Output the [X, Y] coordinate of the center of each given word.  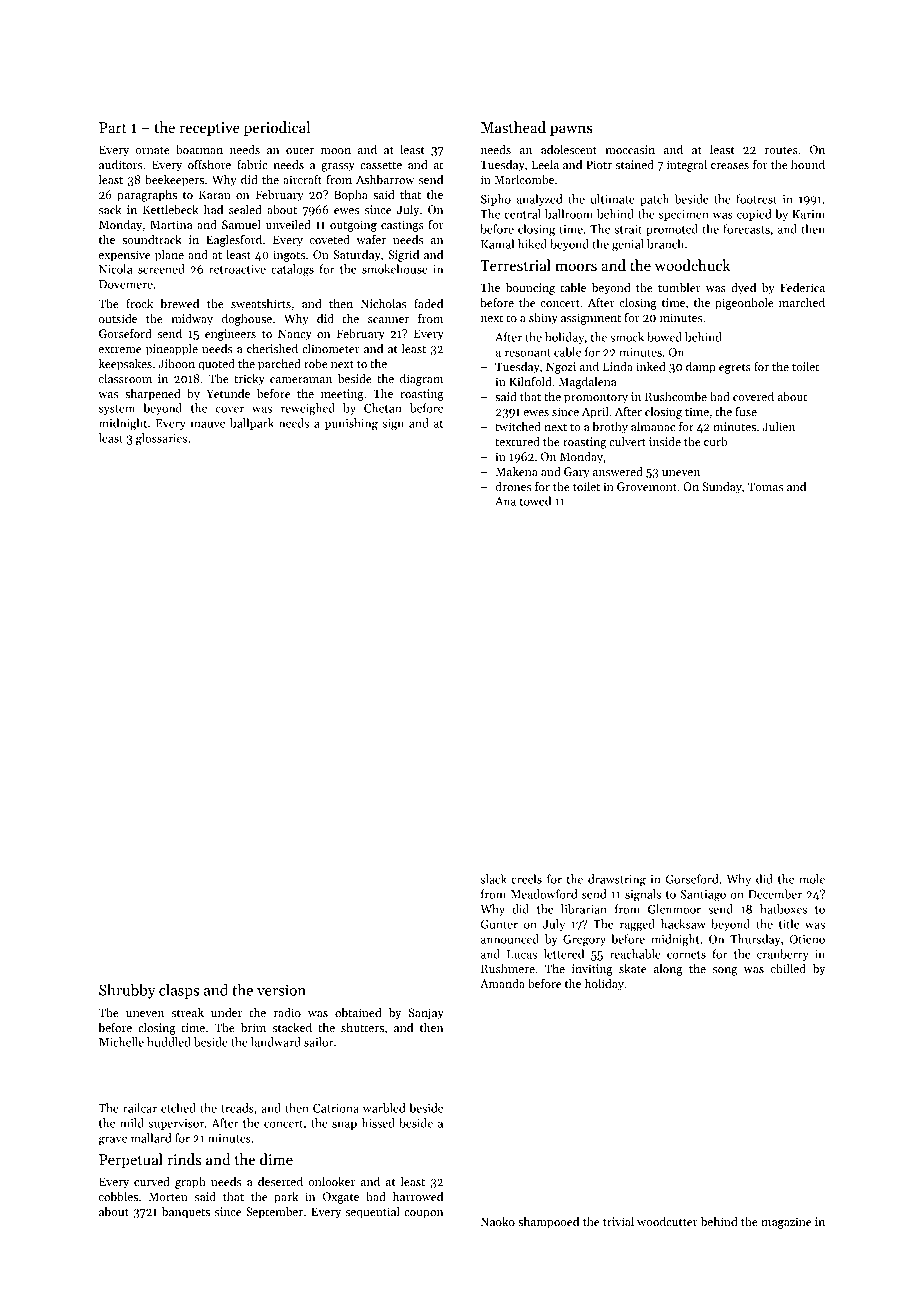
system [117, 410]
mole [812, 879]
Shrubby [127, 991]
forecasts [746, 229]
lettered [563, 954]
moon [336, 151]
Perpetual [131, 1160]
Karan [215, 194]
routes [781, 150]
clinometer [331, 348]
